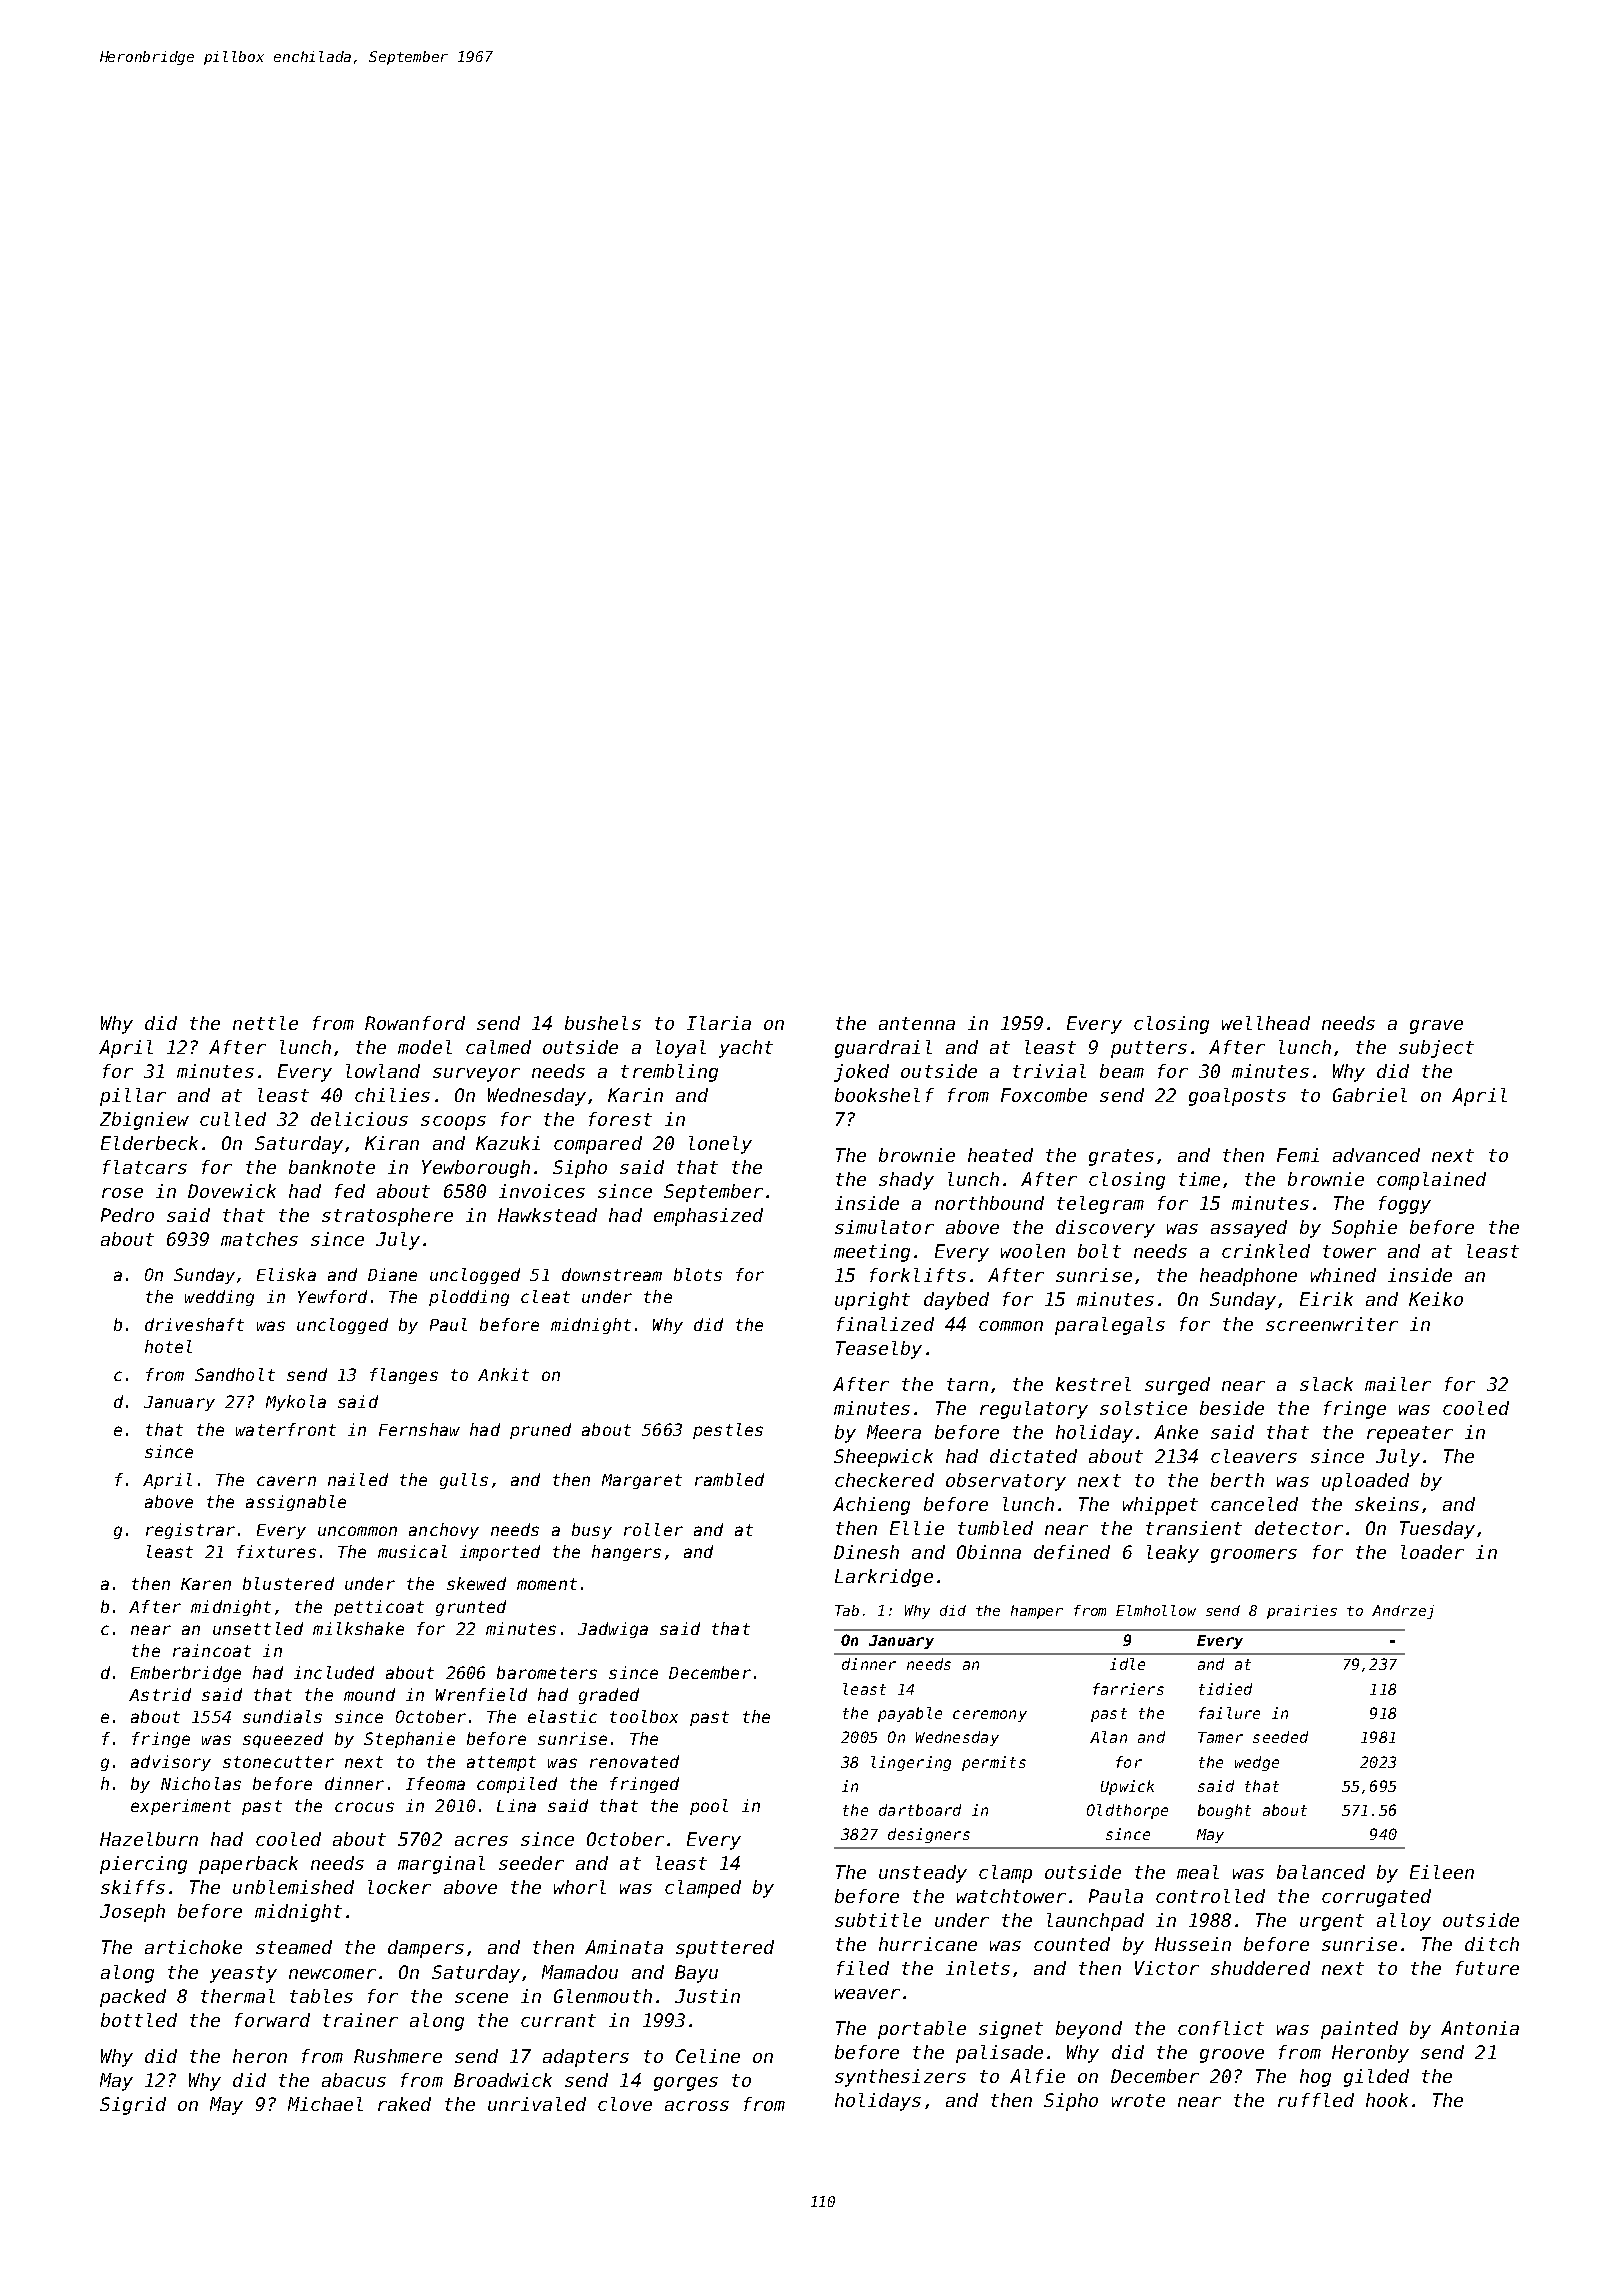 The image size is (1620, 2292). I want to click on nettle, so click(265, 1023).
